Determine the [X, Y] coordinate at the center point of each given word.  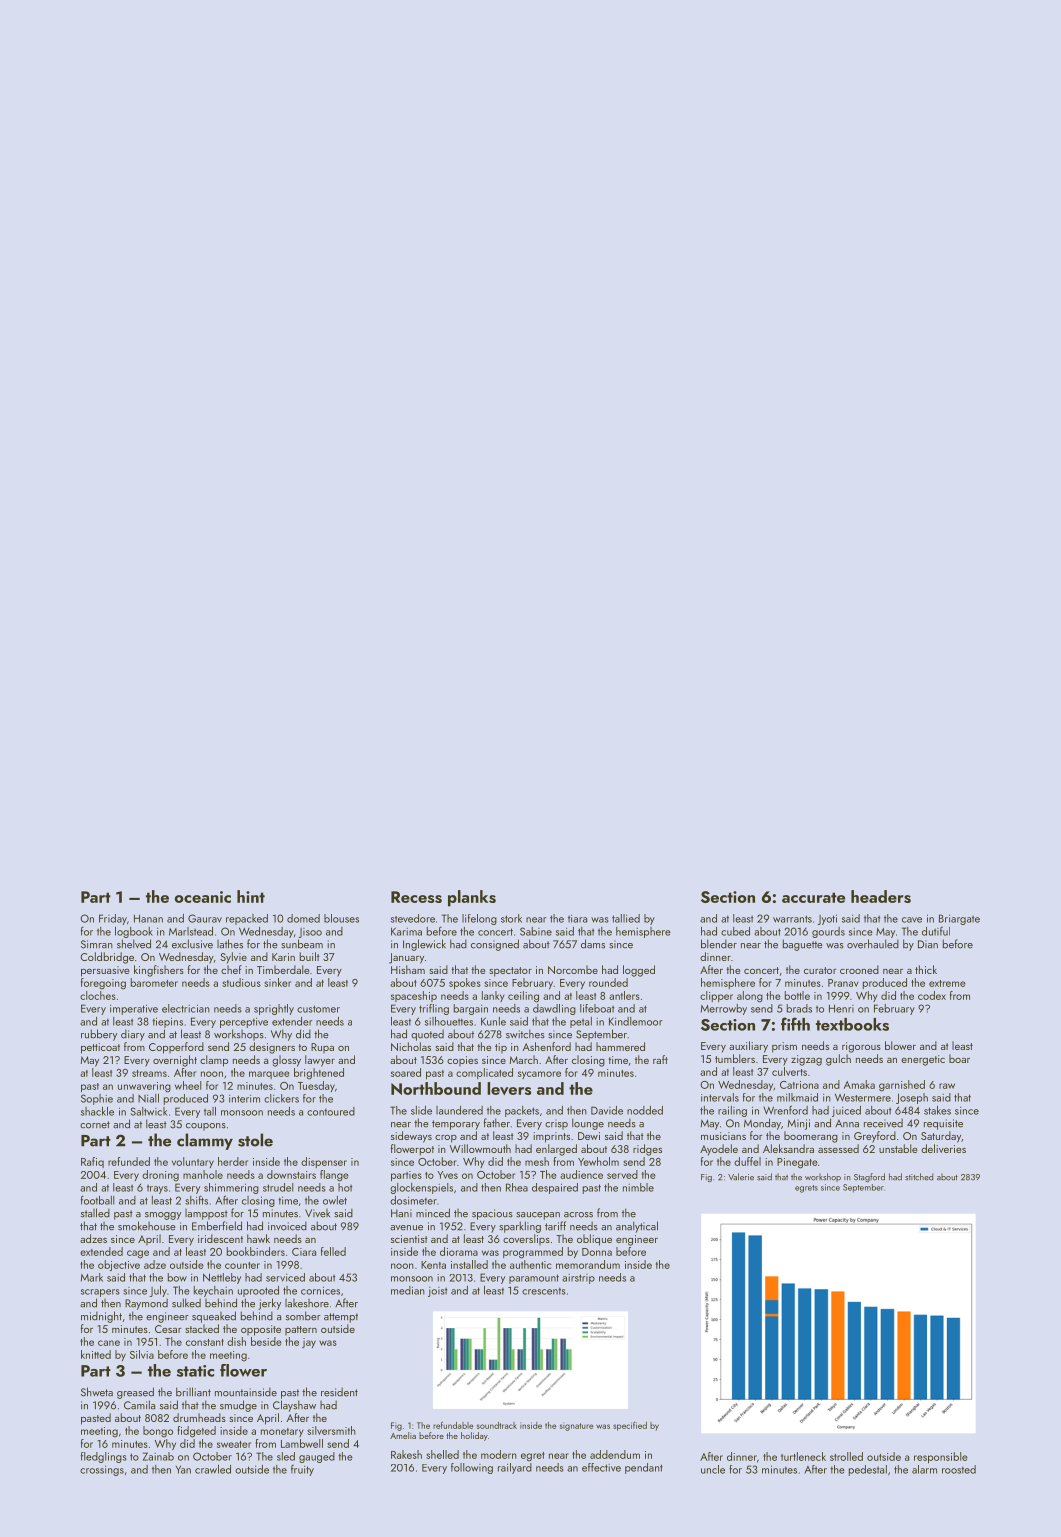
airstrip [578, 1279]
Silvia [142, 1354]
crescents [544, 1291]
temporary [456, 1125]
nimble [638, 1187]
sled [286, 1456]
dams [593, 944]
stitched [919, 1177]
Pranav [843, 983]
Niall [148, 1098]
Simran [97, 944]
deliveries [943, 1148]
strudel [278, 1187]
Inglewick [424, 945]
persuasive [105, 971]
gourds [828, 932]
